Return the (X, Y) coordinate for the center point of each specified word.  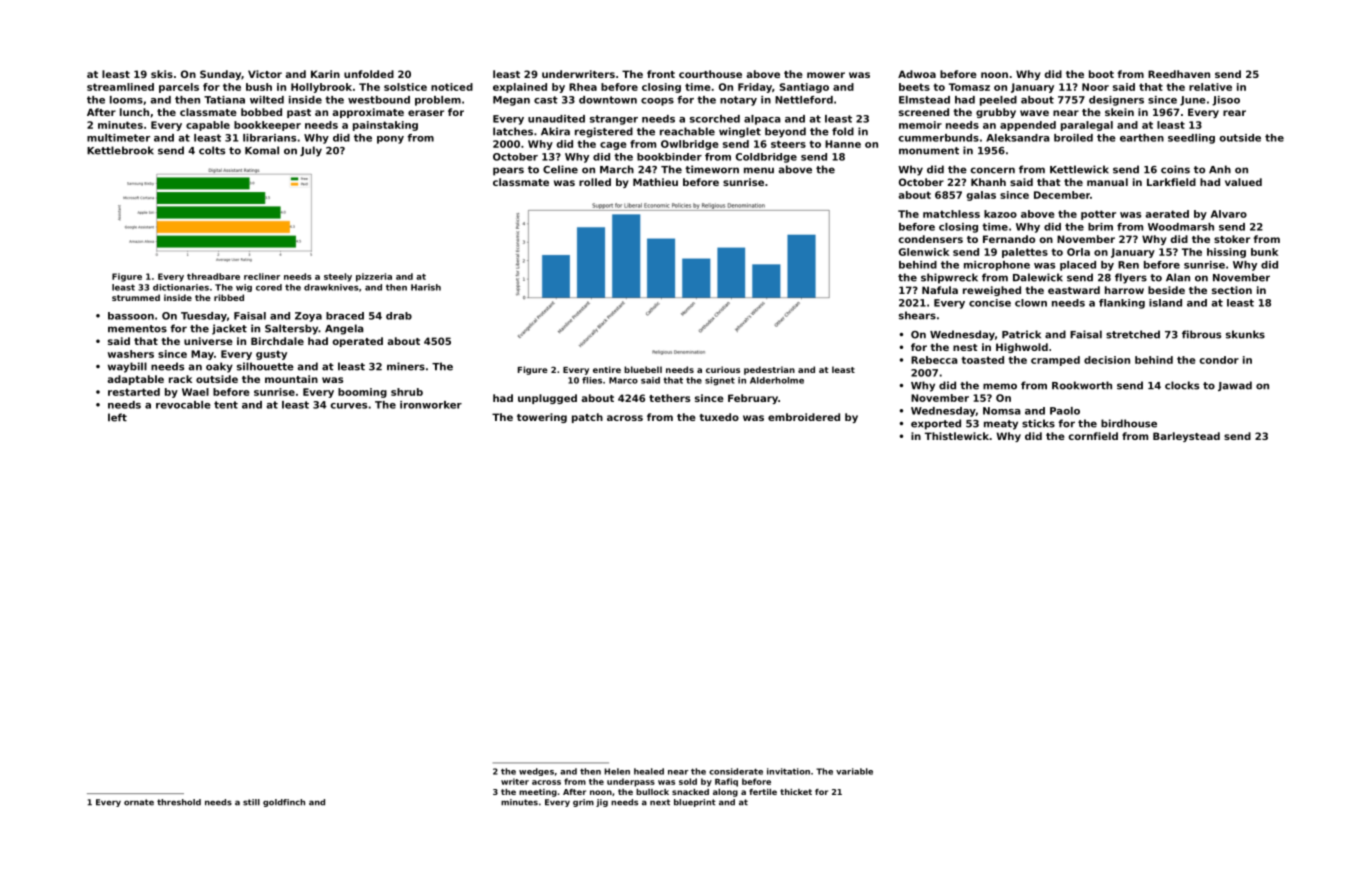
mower (826, 75)
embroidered (804, 417)
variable (854, 771)
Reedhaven (1179, 74)
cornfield (1093, 436)
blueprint (695, 803)
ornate (139, 802)
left (117, 417)
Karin (325, 74)
